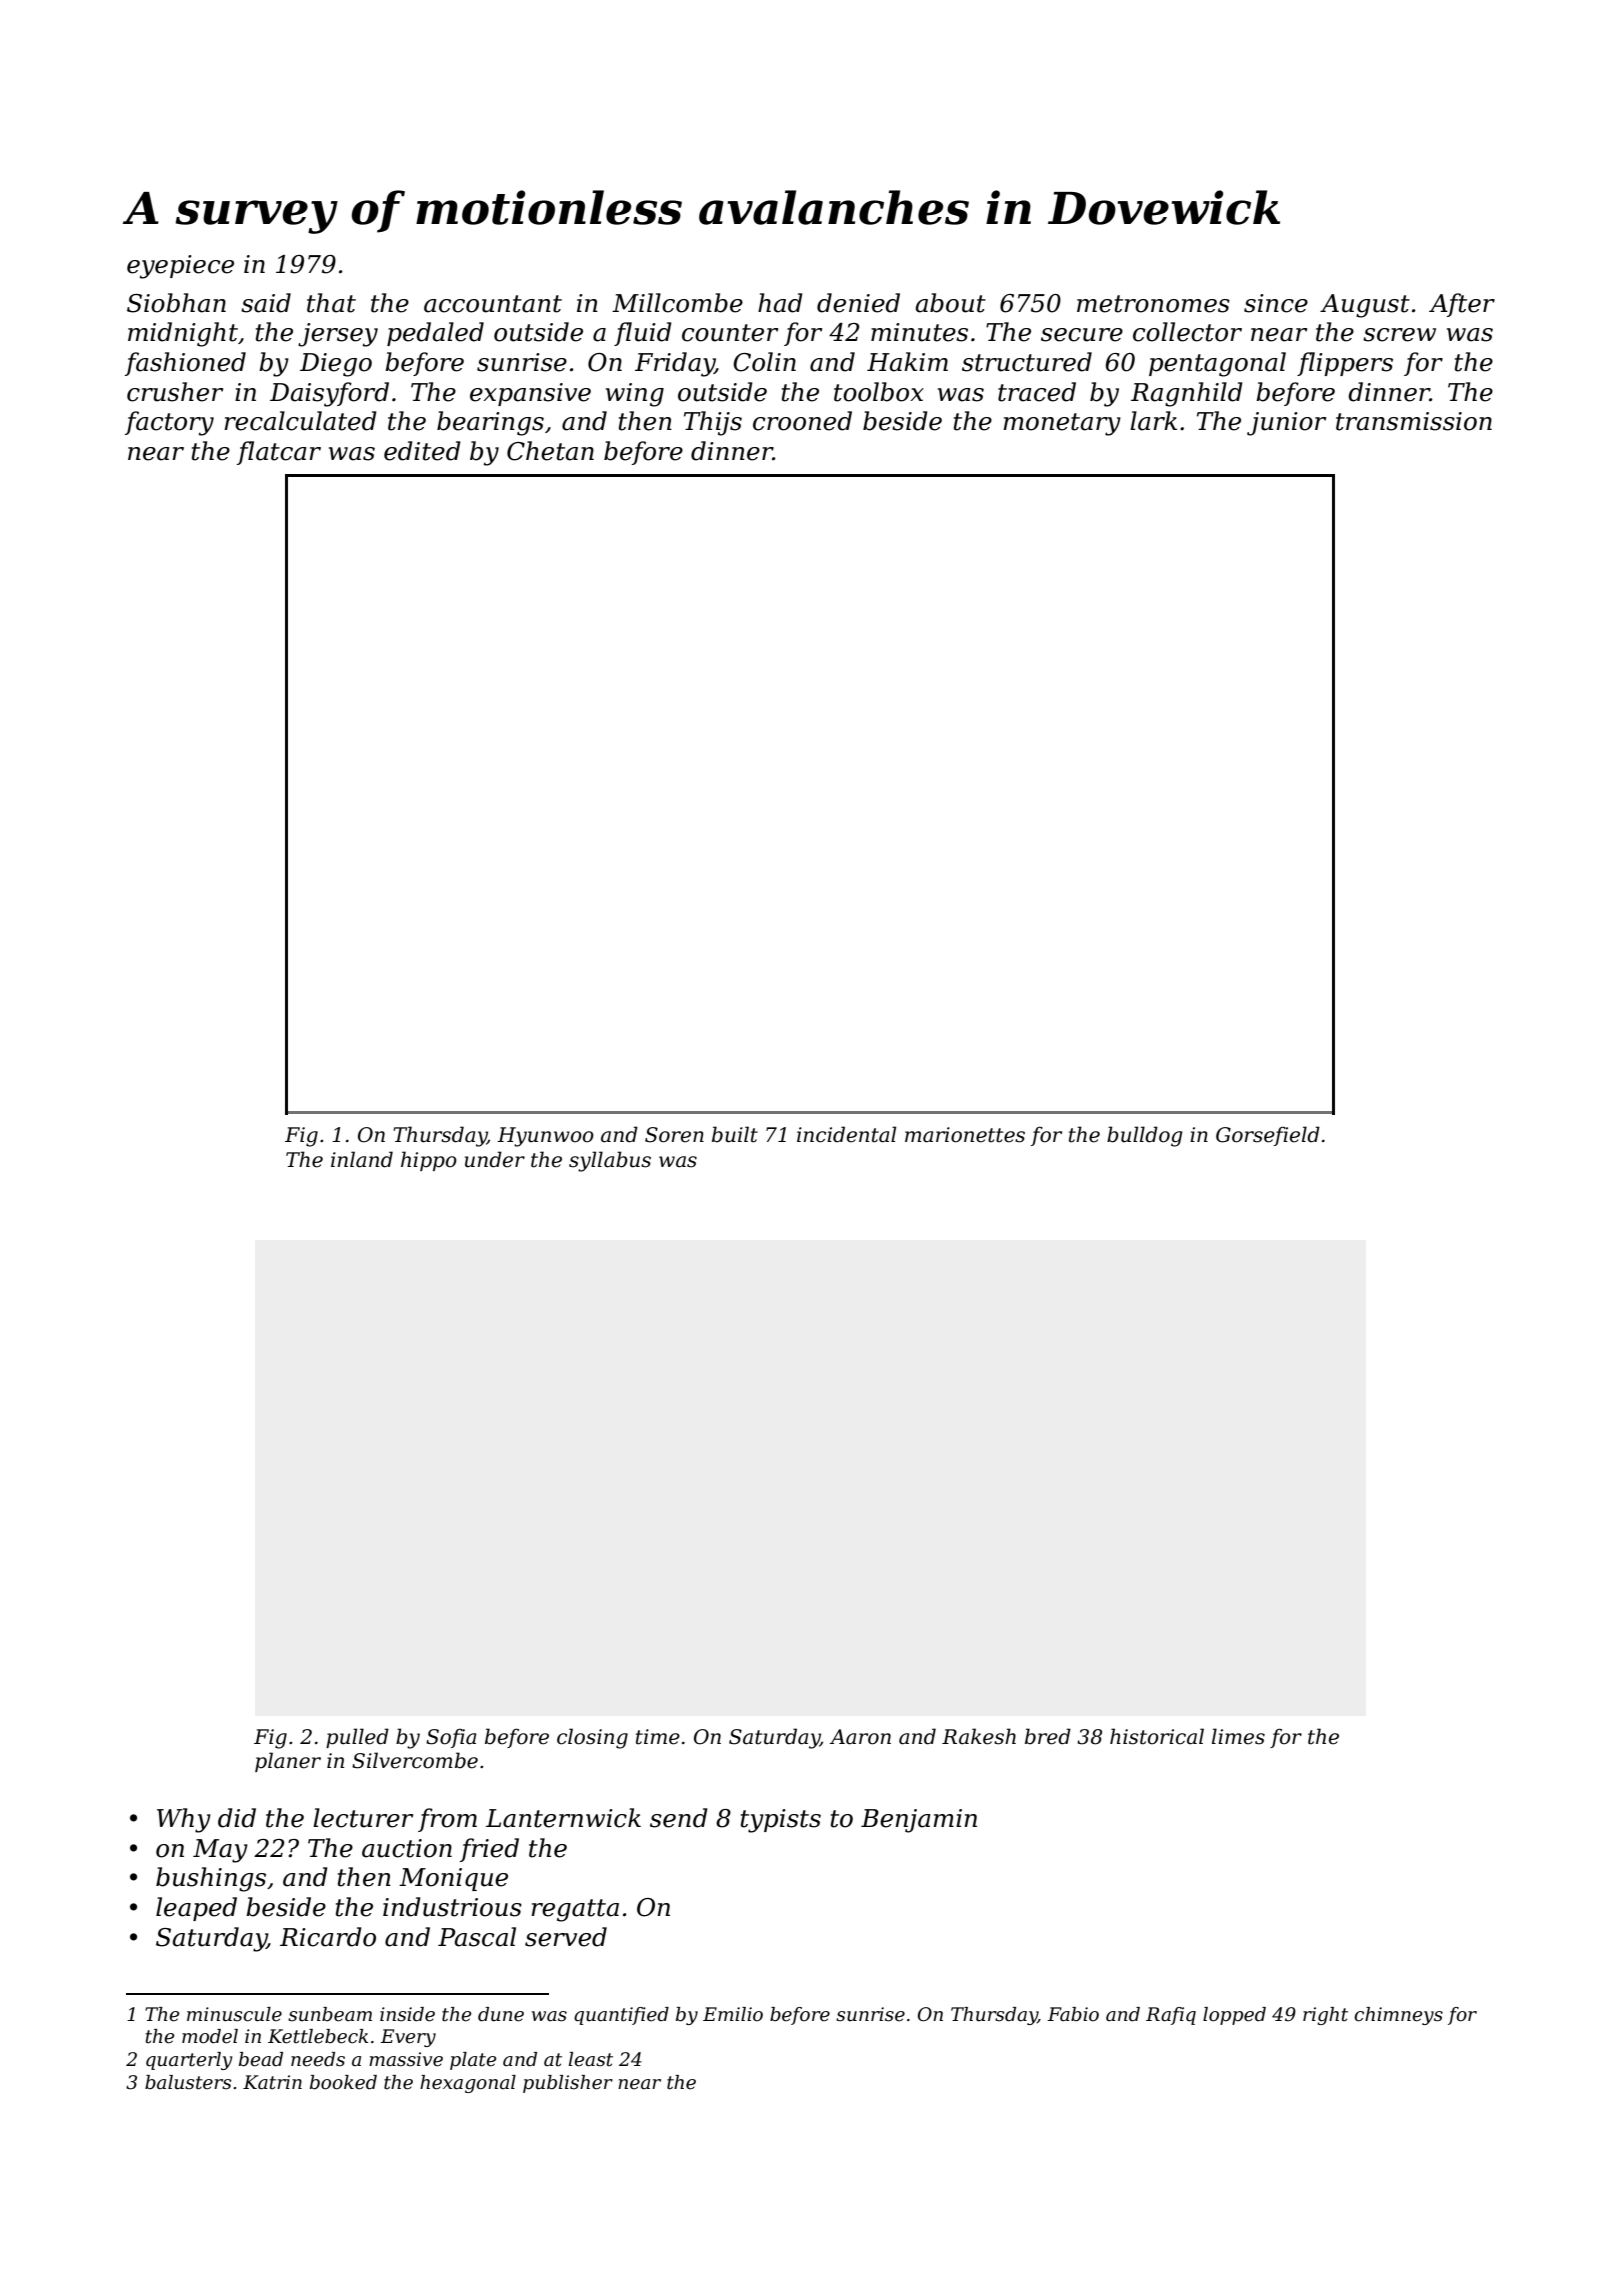 The height and width of the screenshot is (2292, 1620). What do you see at coordinates (735, 1134) in the screenshot?
I see `built` at bounding box center [735, 1134].
